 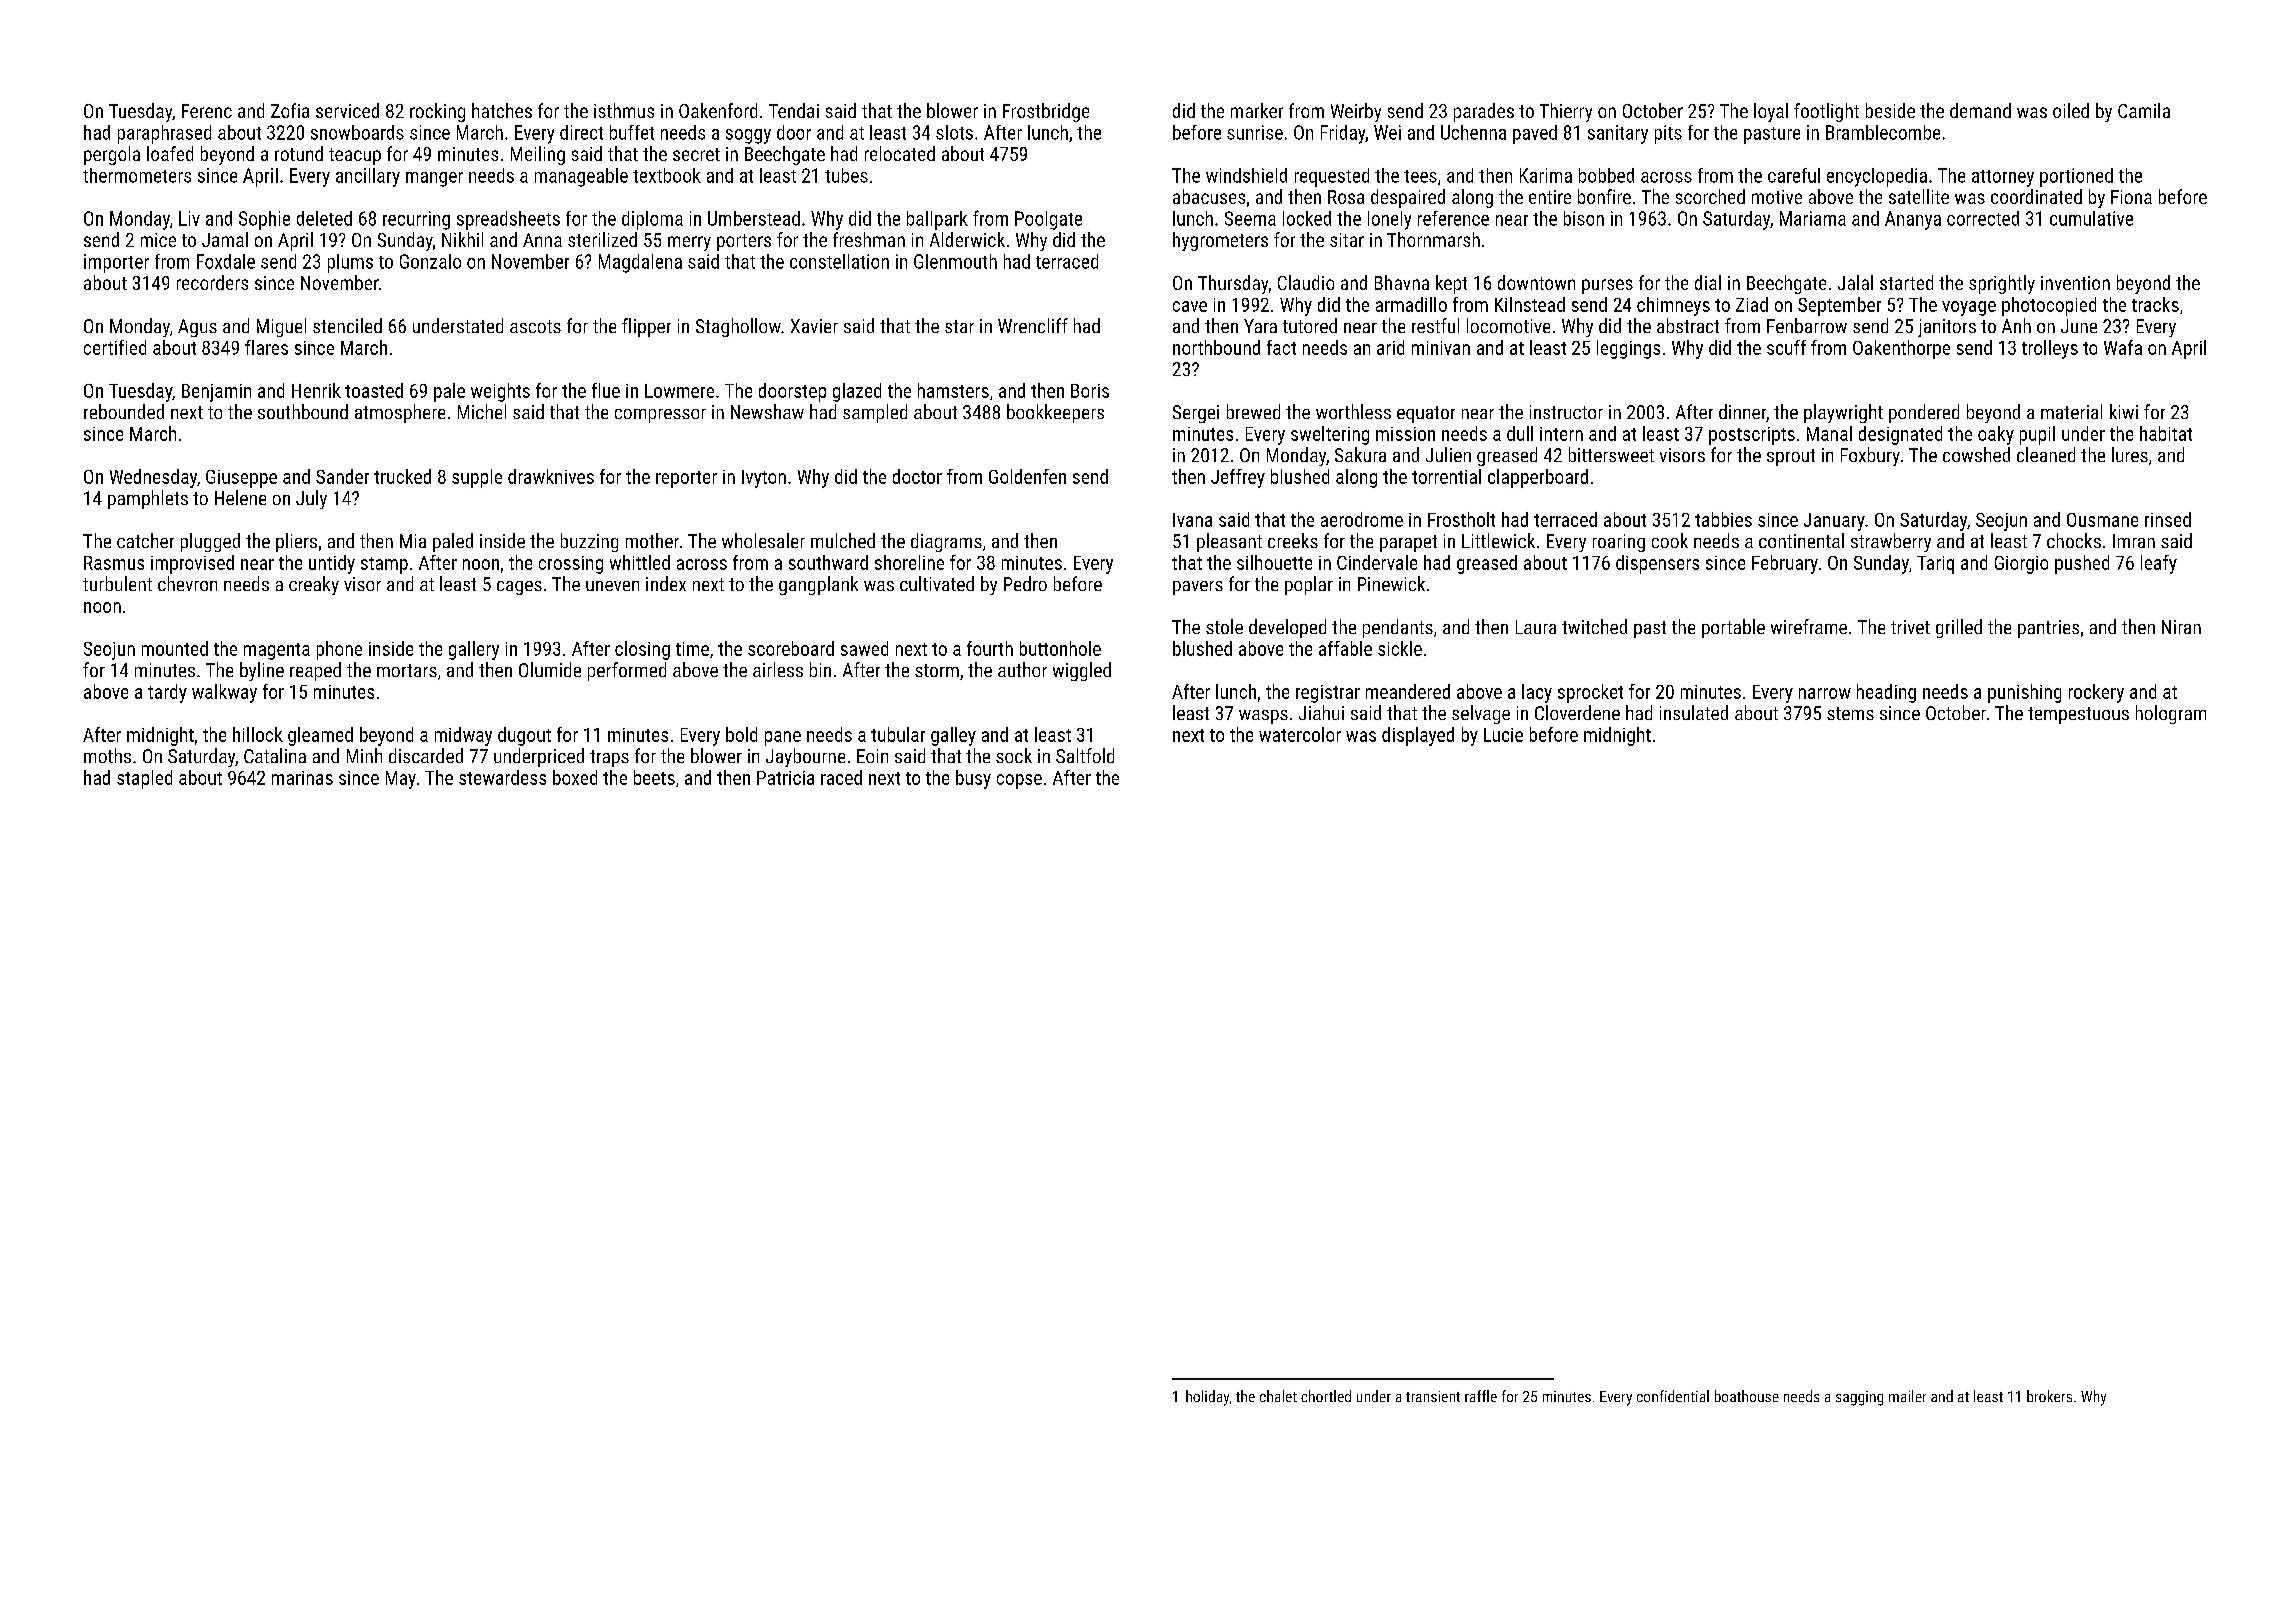 What do you see at coordinates (1257, 110) in the page?
I see `marker` at bounding box center [1257, 110].
